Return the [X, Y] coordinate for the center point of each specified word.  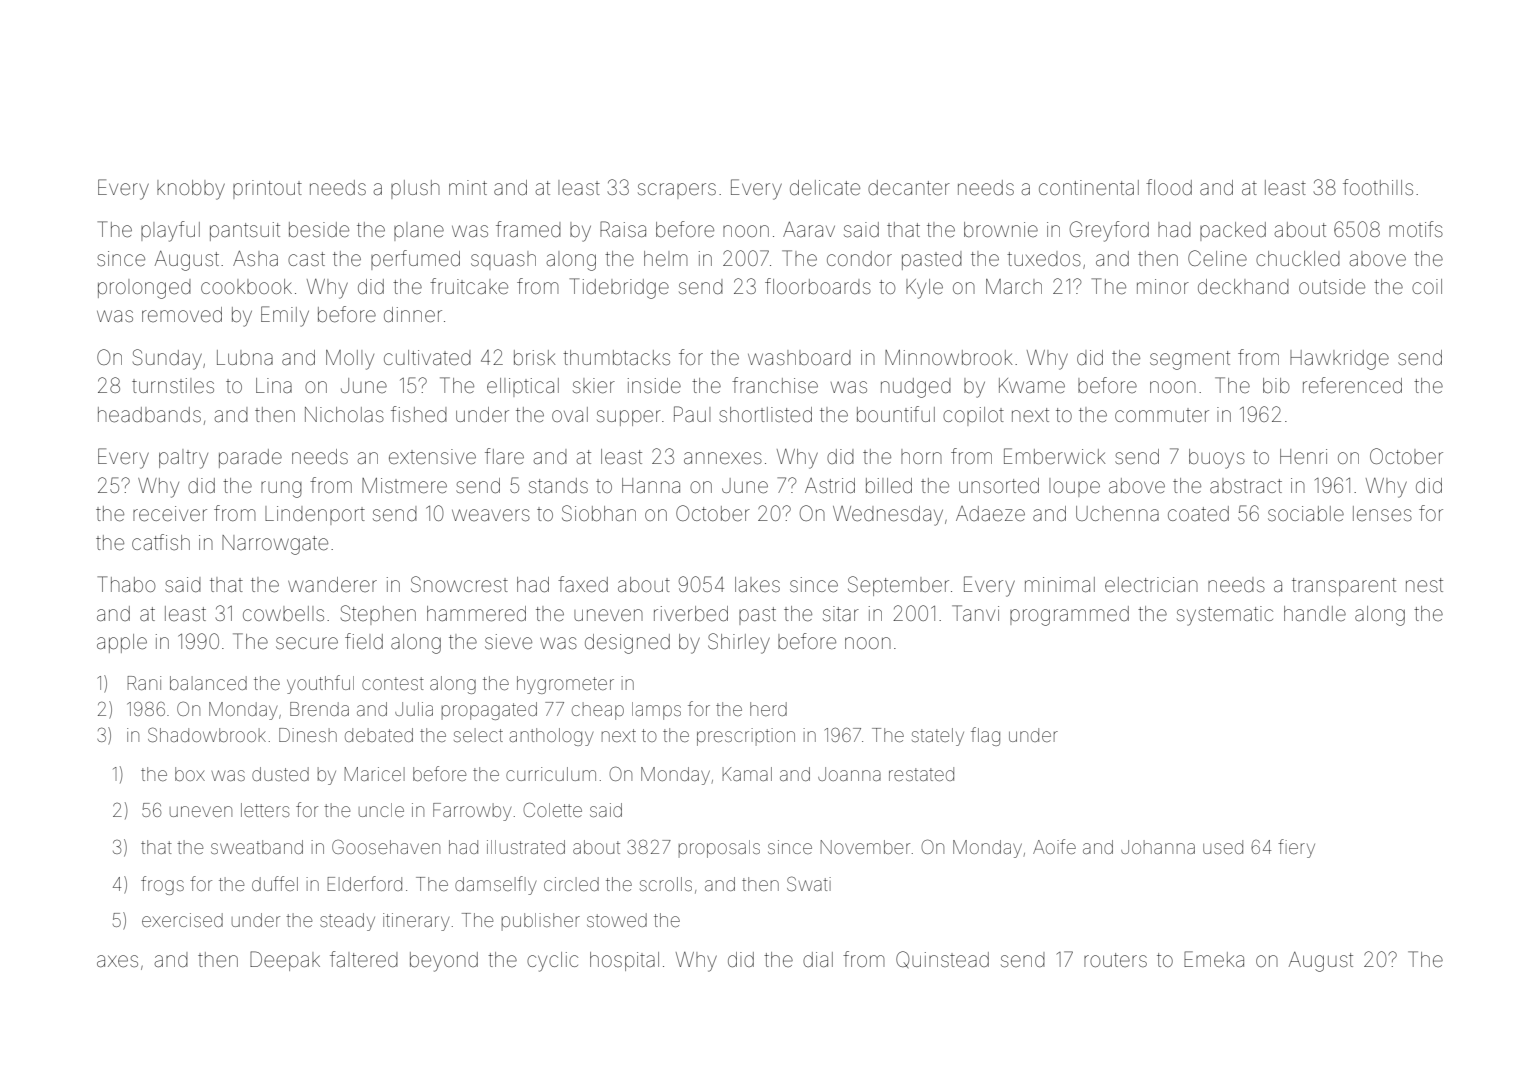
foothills [1378, 187]
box [190, 774]
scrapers [677, 191]
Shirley [739, 643]
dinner [413, 315]
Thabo [126, 584]
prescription [746, 737]
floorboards [818, 286]
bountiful [896, 414]
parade [250, 458]
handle [1315, 613]
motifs [1416, 229]
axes [117, 961]
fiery [1296, 848]
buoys [1217, 459]
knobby [191, 190]
